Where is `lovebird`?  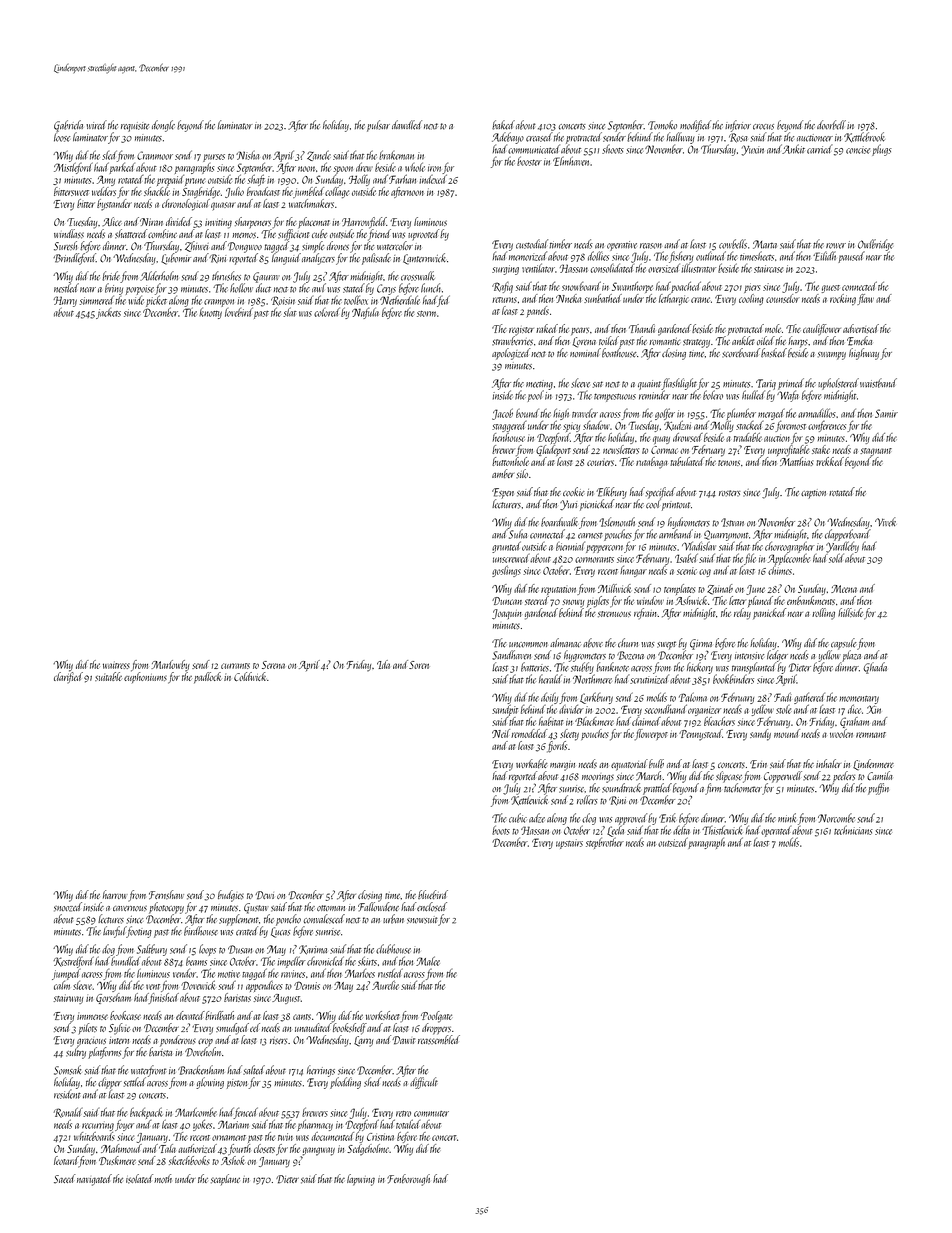
lovebird is located at coordinates (239, 312).
